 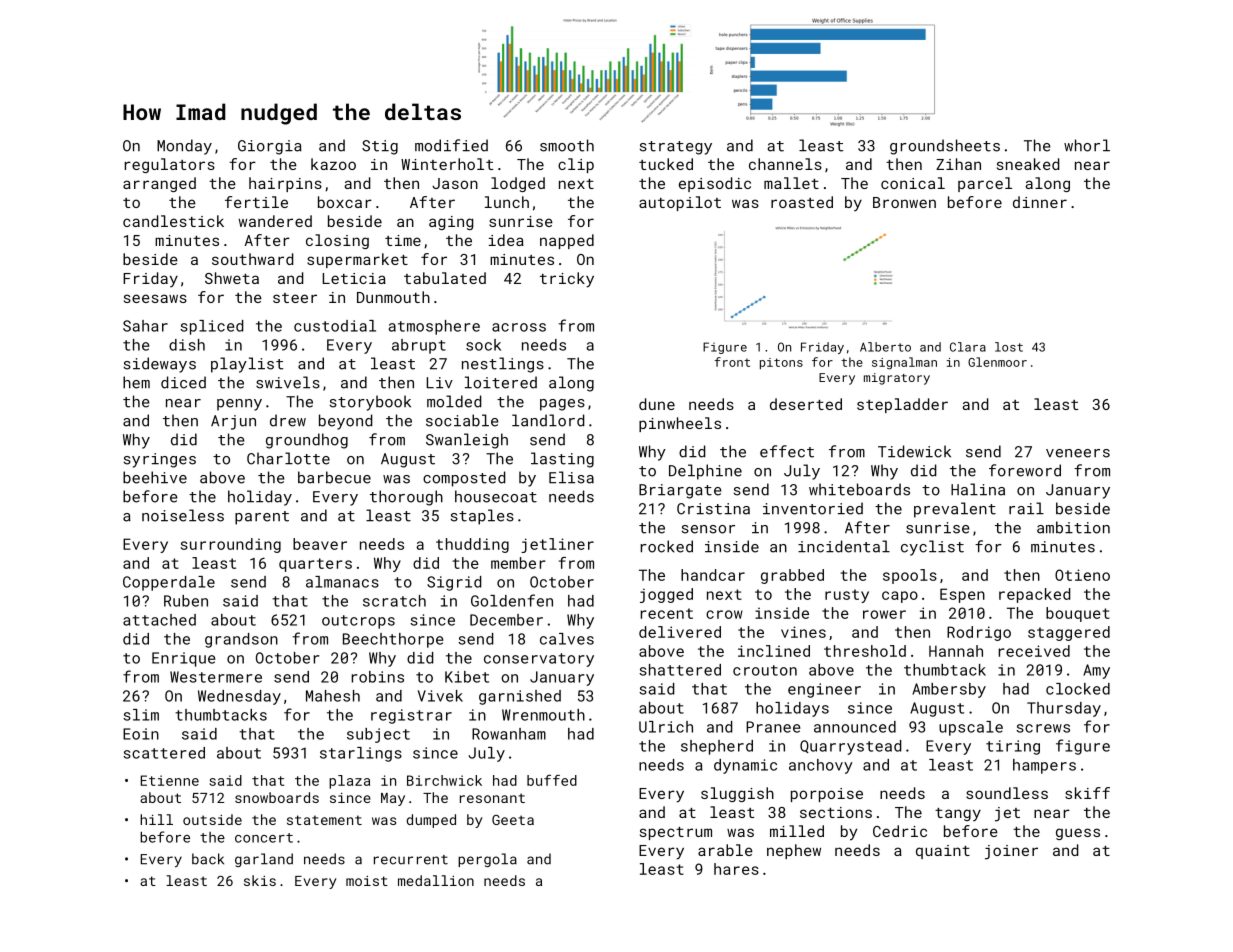 I want to click on tabulated, so click(x=445, y=278).
